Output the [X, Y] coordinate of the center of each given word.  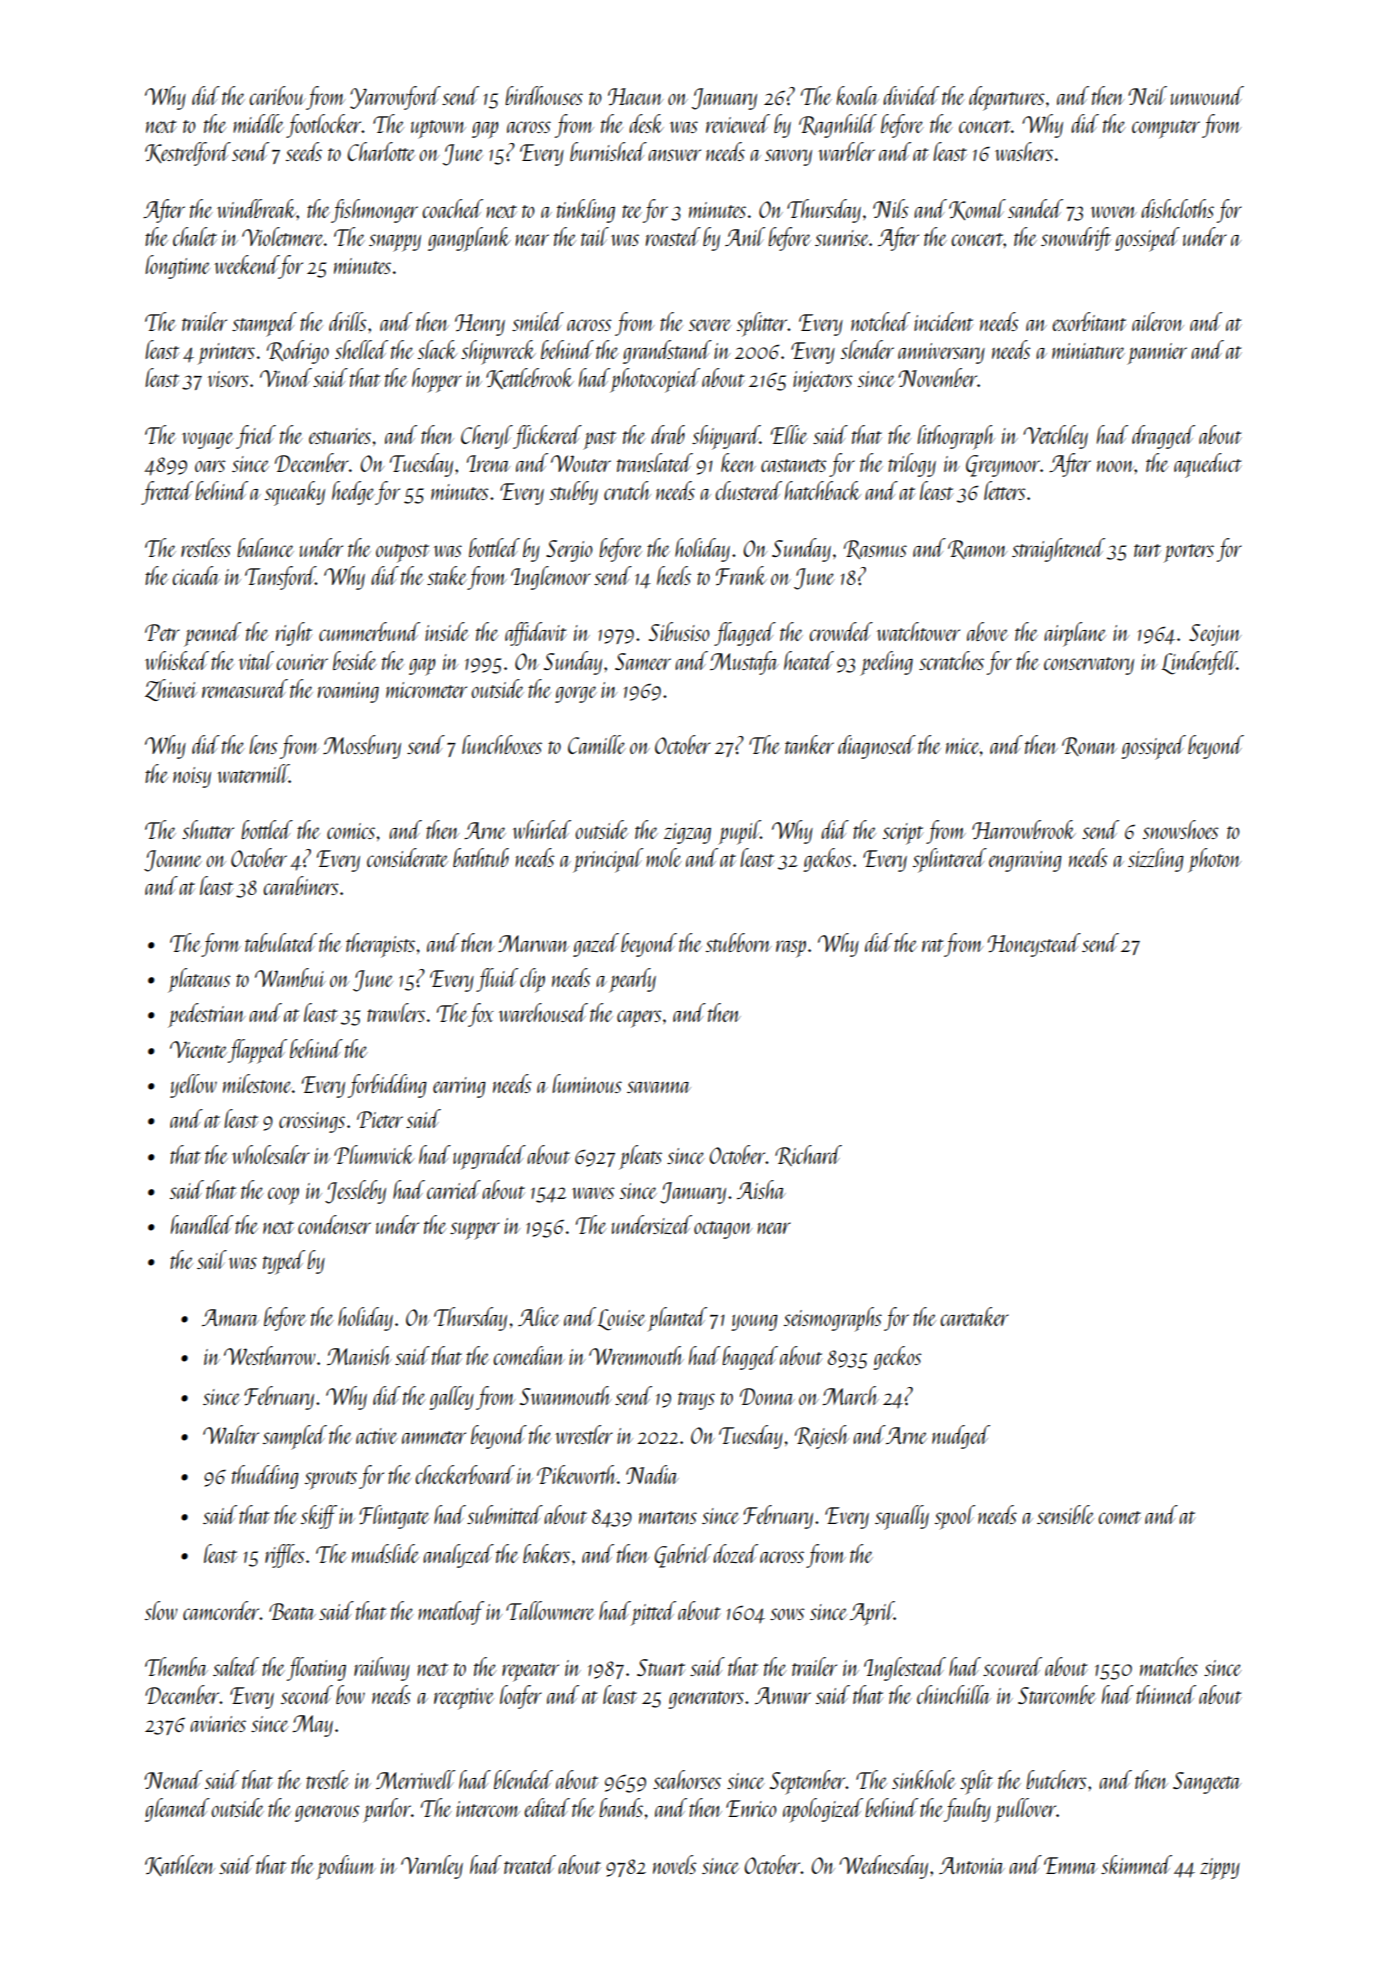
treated [530, 1864]
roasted [673, 236]
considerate [407, 857]
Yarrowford [395, 98]
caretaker [974, 1316]
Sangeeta [1207, 1783]
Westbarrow [270, 1355]
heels [674, 575]
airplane [1075, 634]
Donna [767, 1396]
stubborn [738, 942]
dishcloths [1177, 208]
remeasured [245, 688]
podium [346, 1867]
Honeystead [1034, 945]
